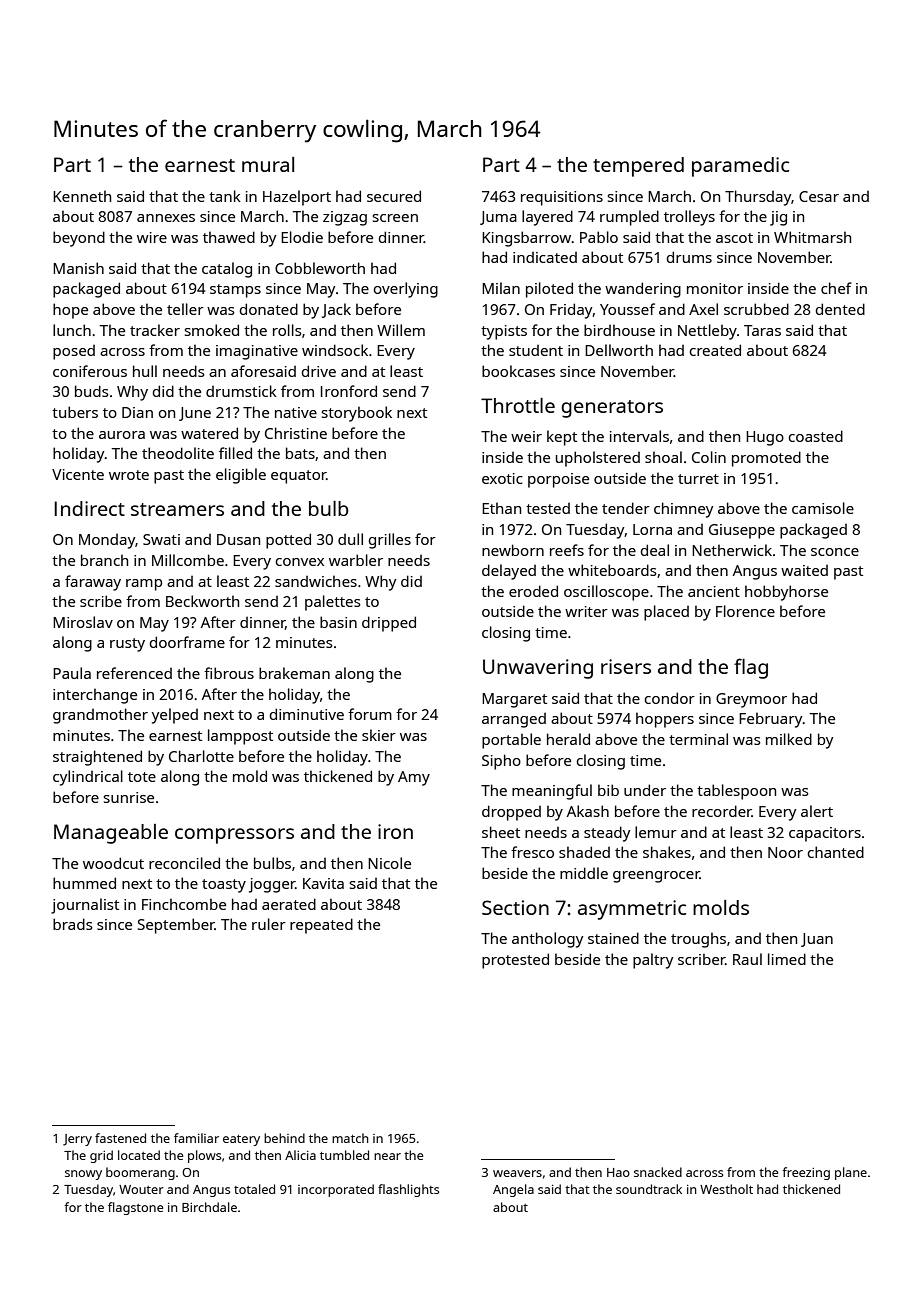  I want to click on chanted, so click(836, 852).
